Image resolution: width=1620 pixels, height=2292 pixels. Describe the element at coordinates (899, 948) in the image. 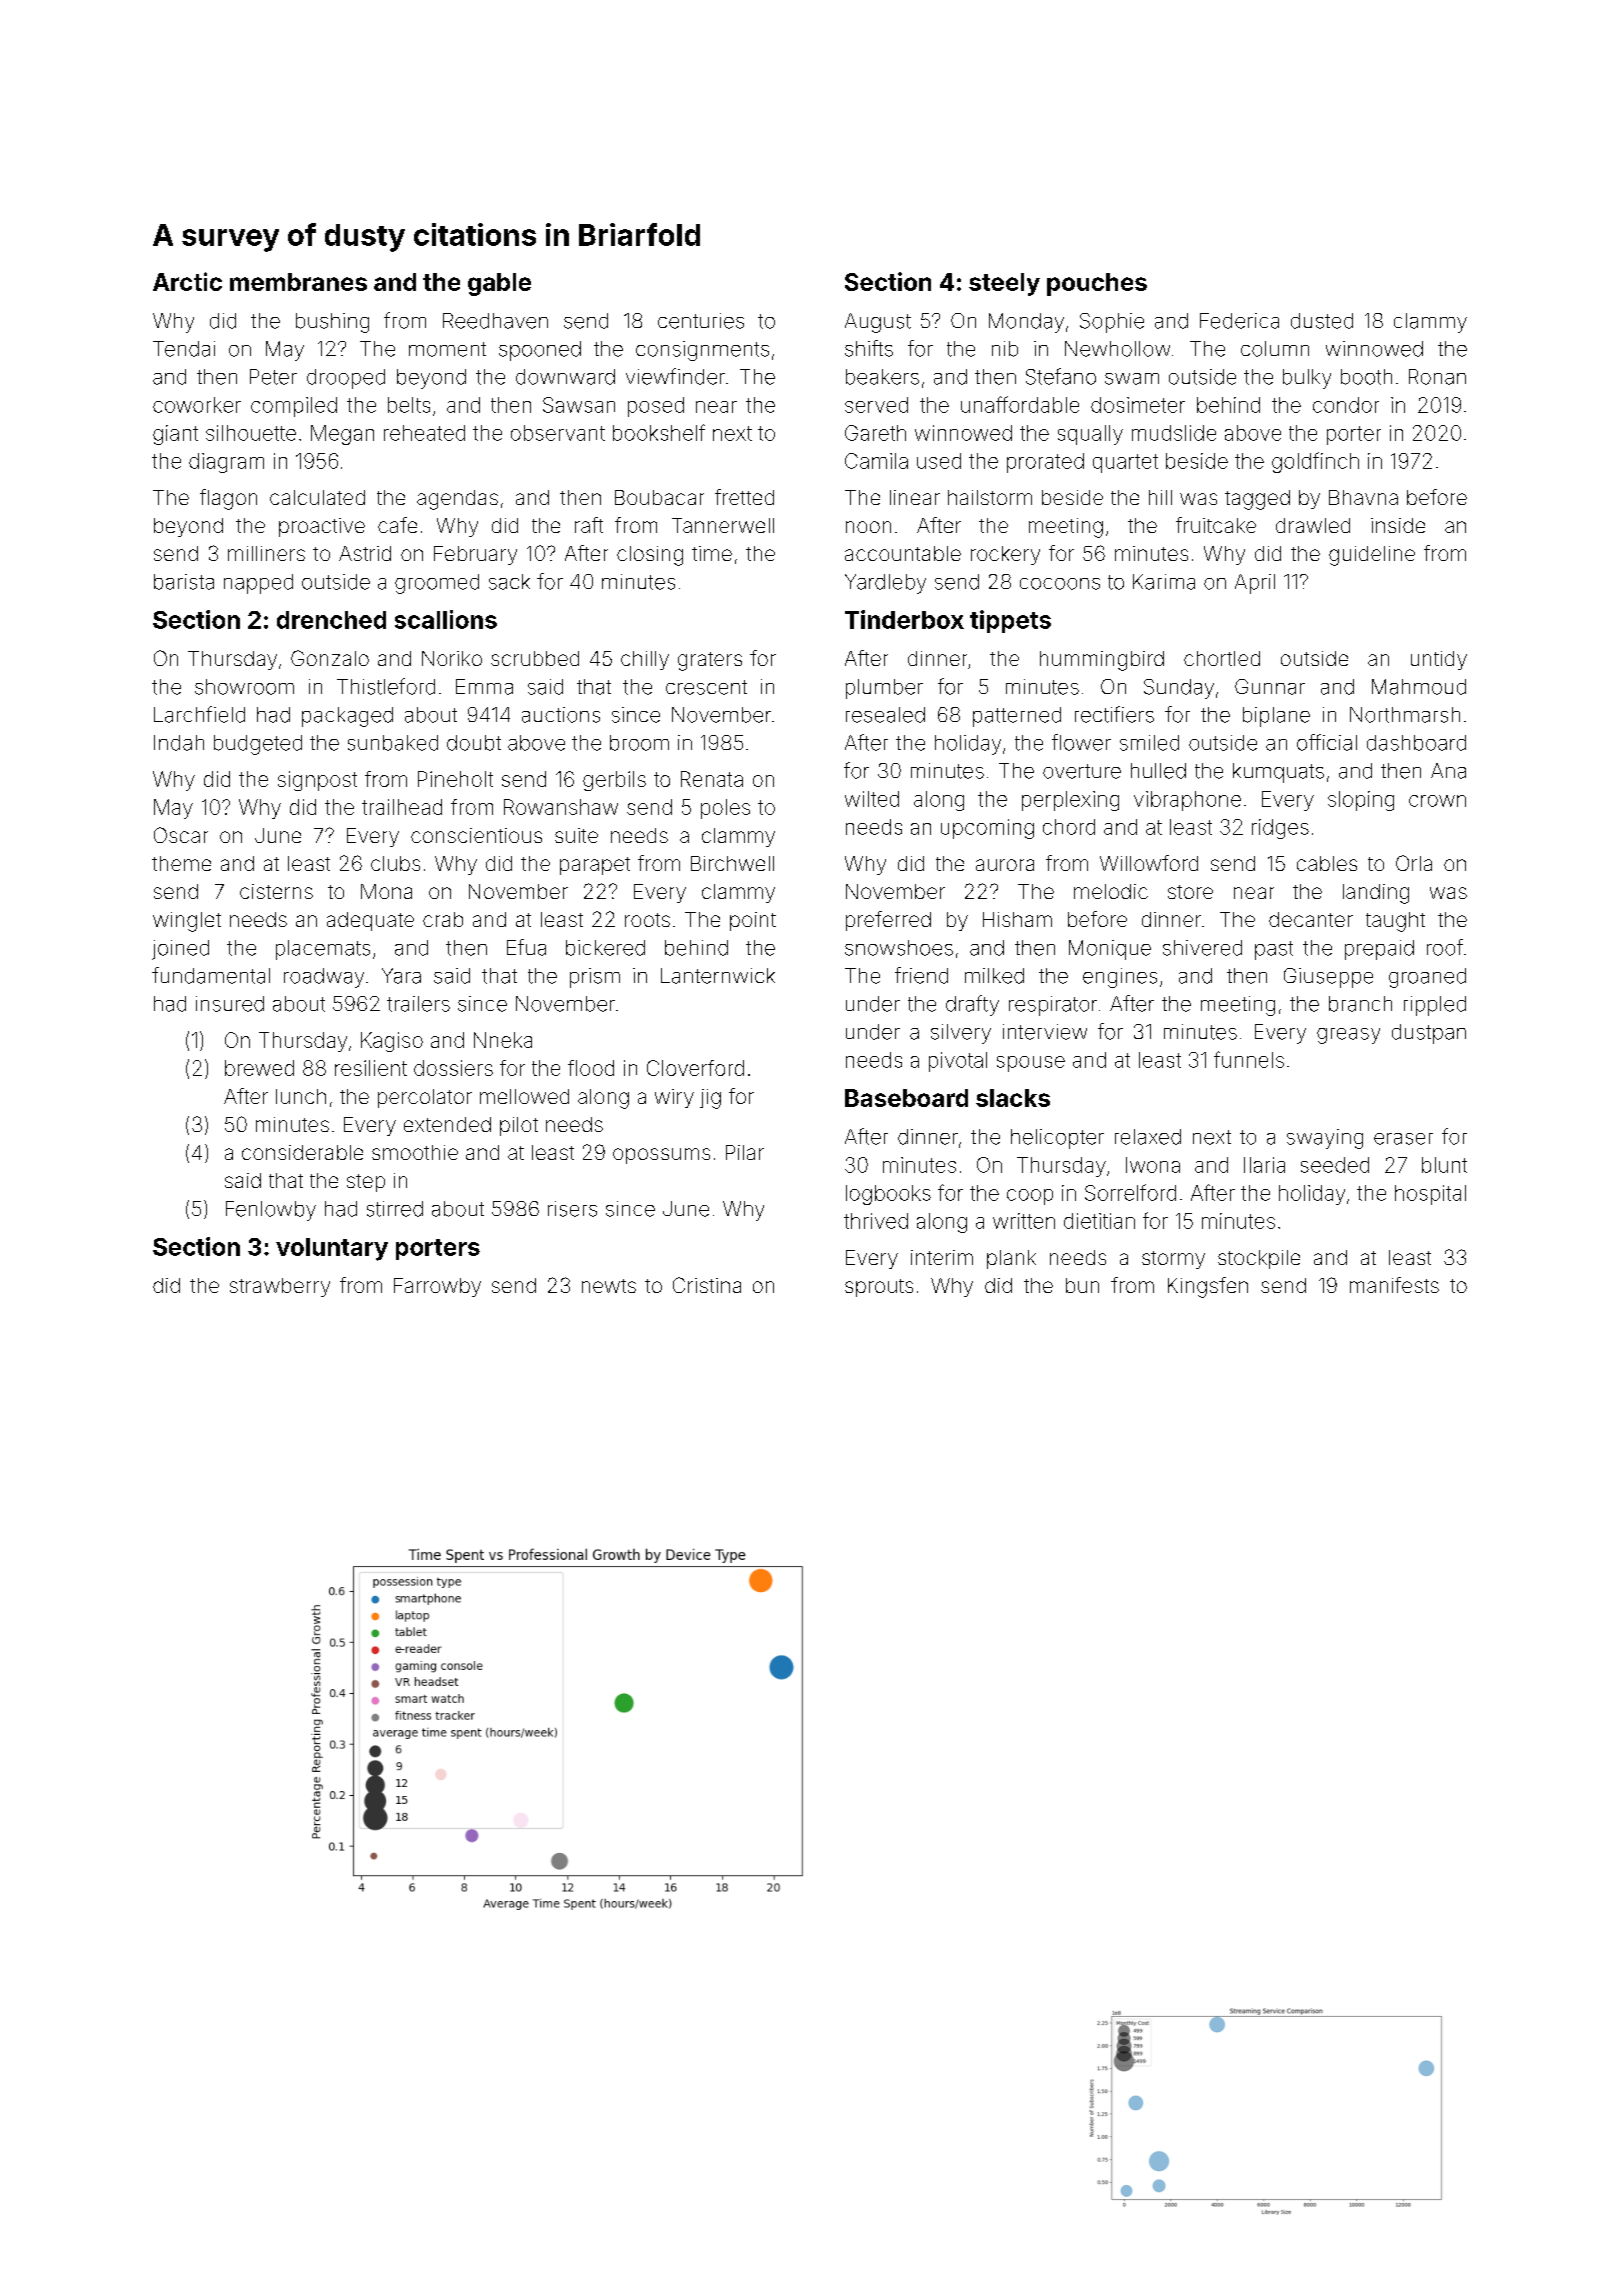

I see `snowshoes` at that location.
